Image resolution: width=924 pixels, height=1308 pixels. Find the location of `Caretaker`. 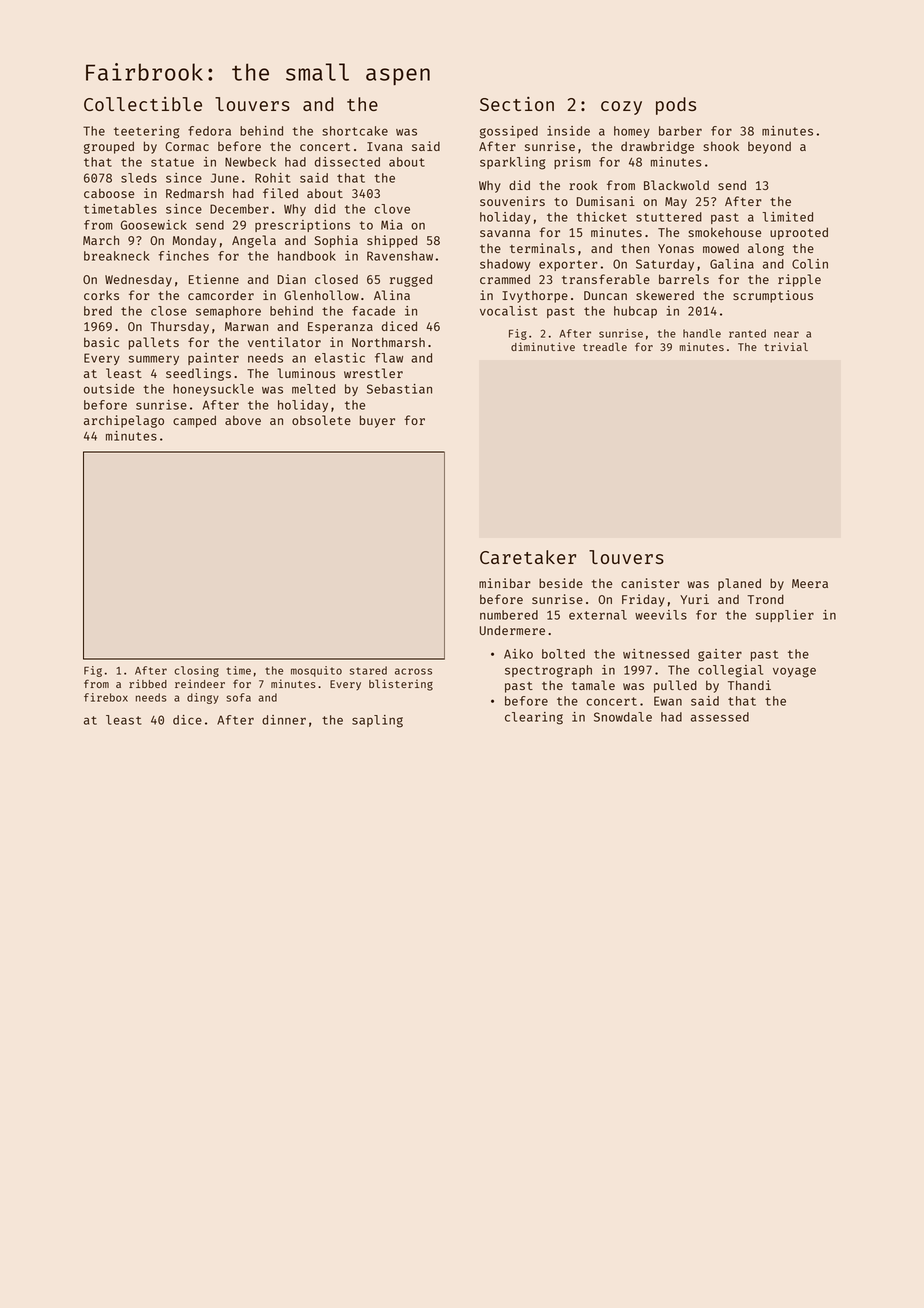

Caretaker is located at coordinates (528, 557).
